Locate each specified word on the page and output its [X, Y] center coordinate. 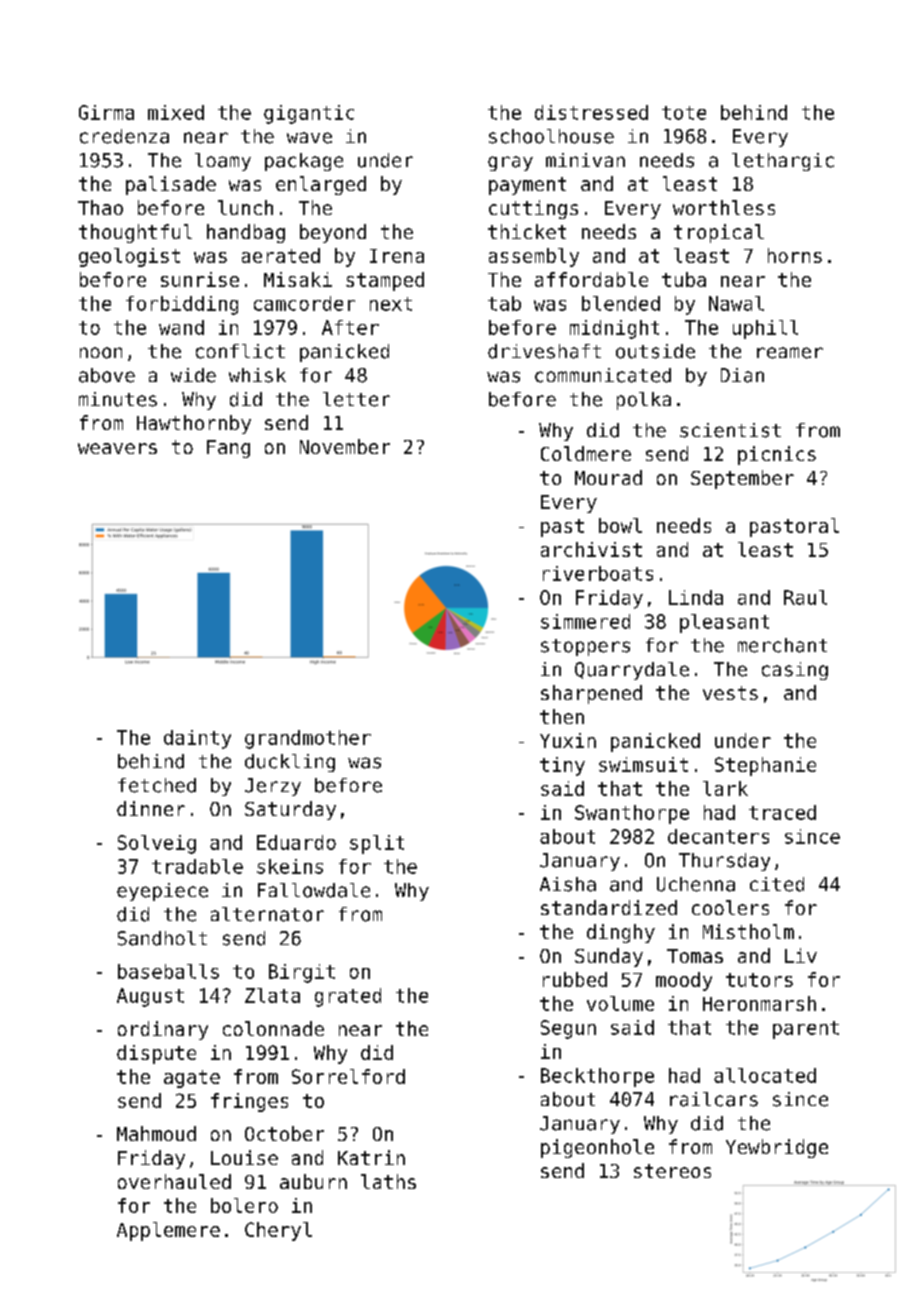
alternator [267, 914]
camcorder [304, 303]
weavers [117, 448]
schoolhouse [551, 136]
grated [348, 997]
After [350, 327]
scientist [730, 430]
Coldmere [586, 453]
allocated [765, 1075]
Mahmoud [156, 1133]
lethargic [783, 162]
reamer [790, 353]
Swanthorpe [632, 814]
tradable [197, 866]
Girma [106, 112]
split [377, 844]
